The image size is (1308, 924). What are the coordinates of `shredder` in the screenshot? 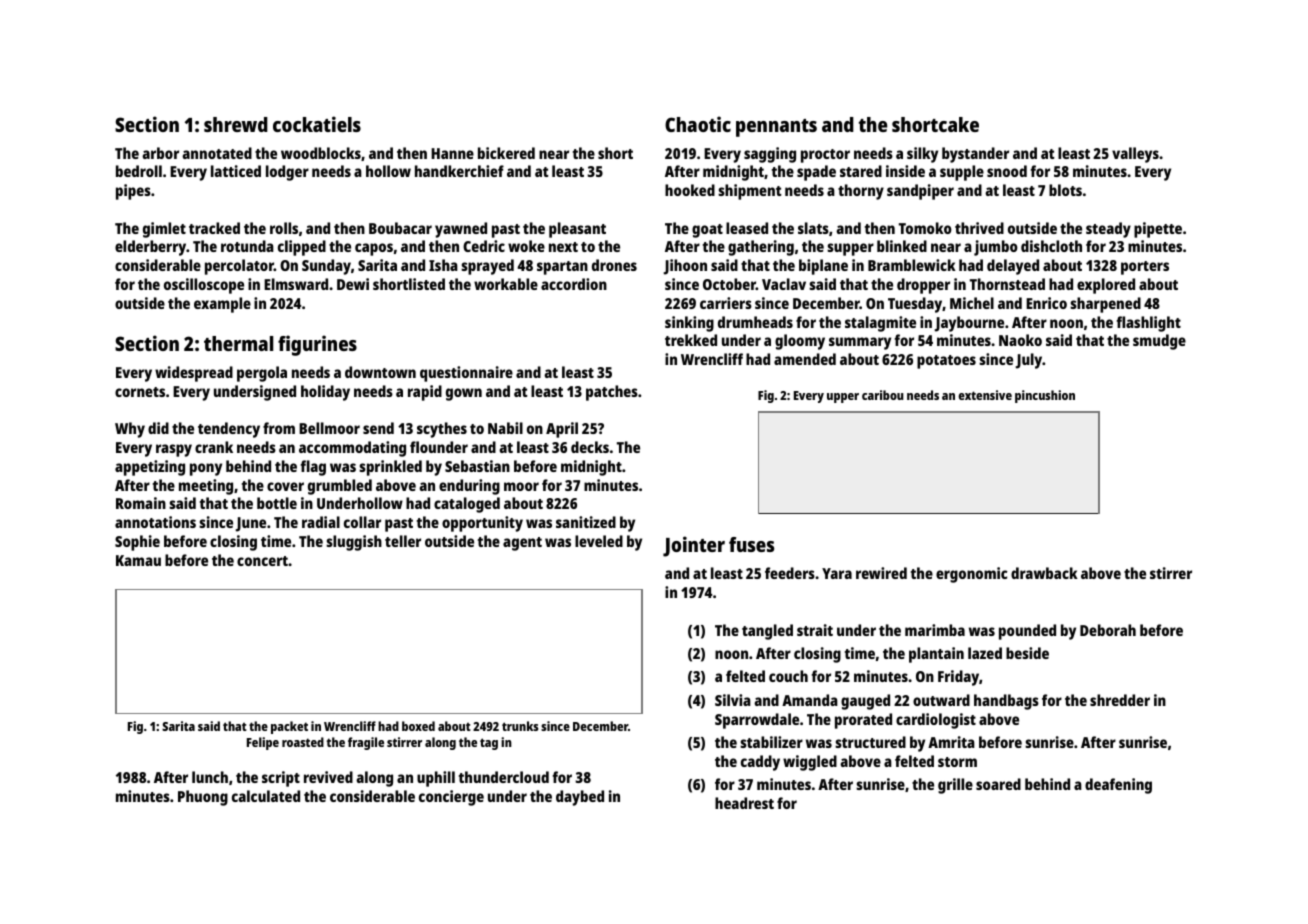 It's located at (1120, 700).
